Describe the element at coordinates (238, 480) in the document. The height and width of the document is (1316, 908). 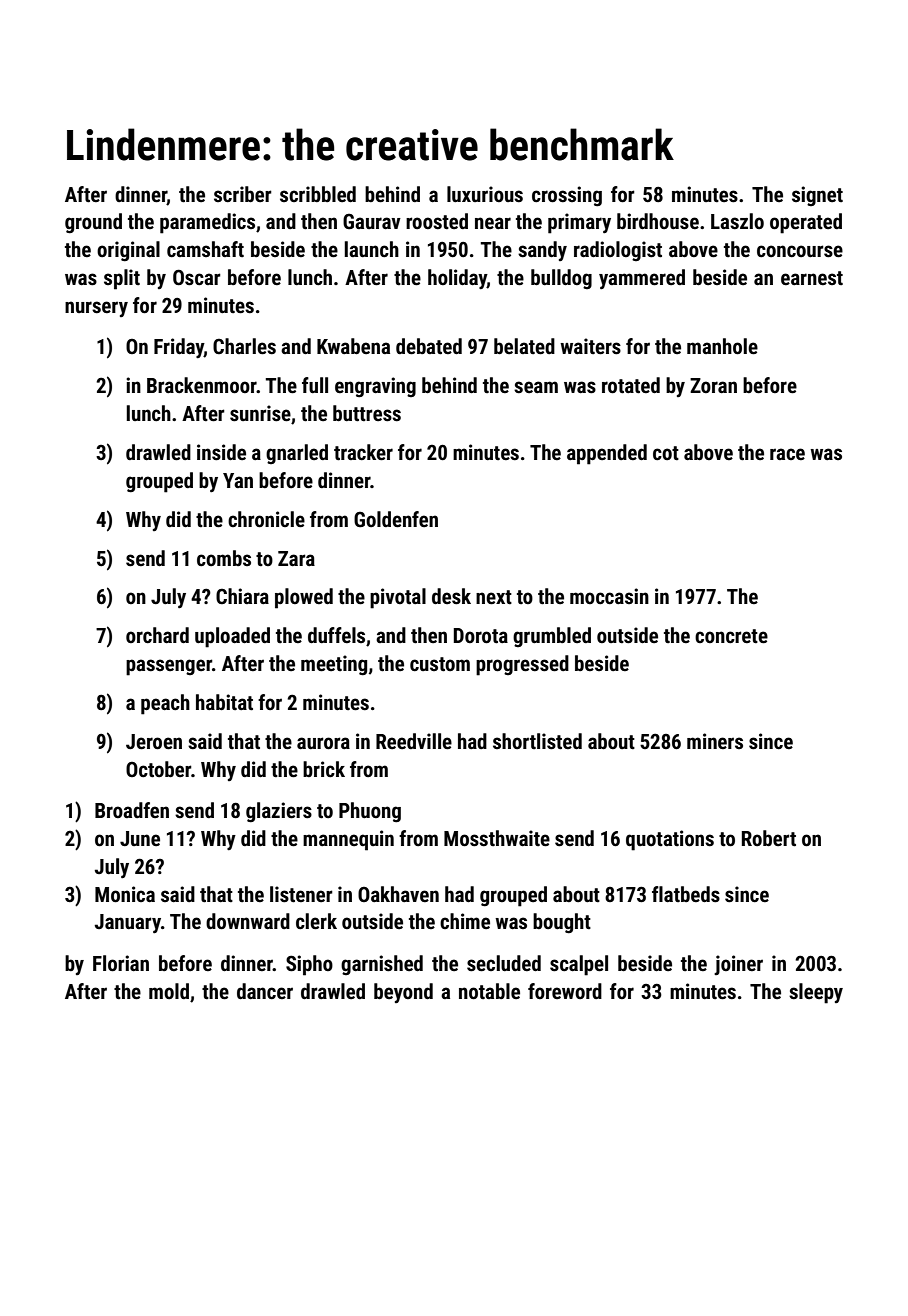
I see `Yan` at that location.
